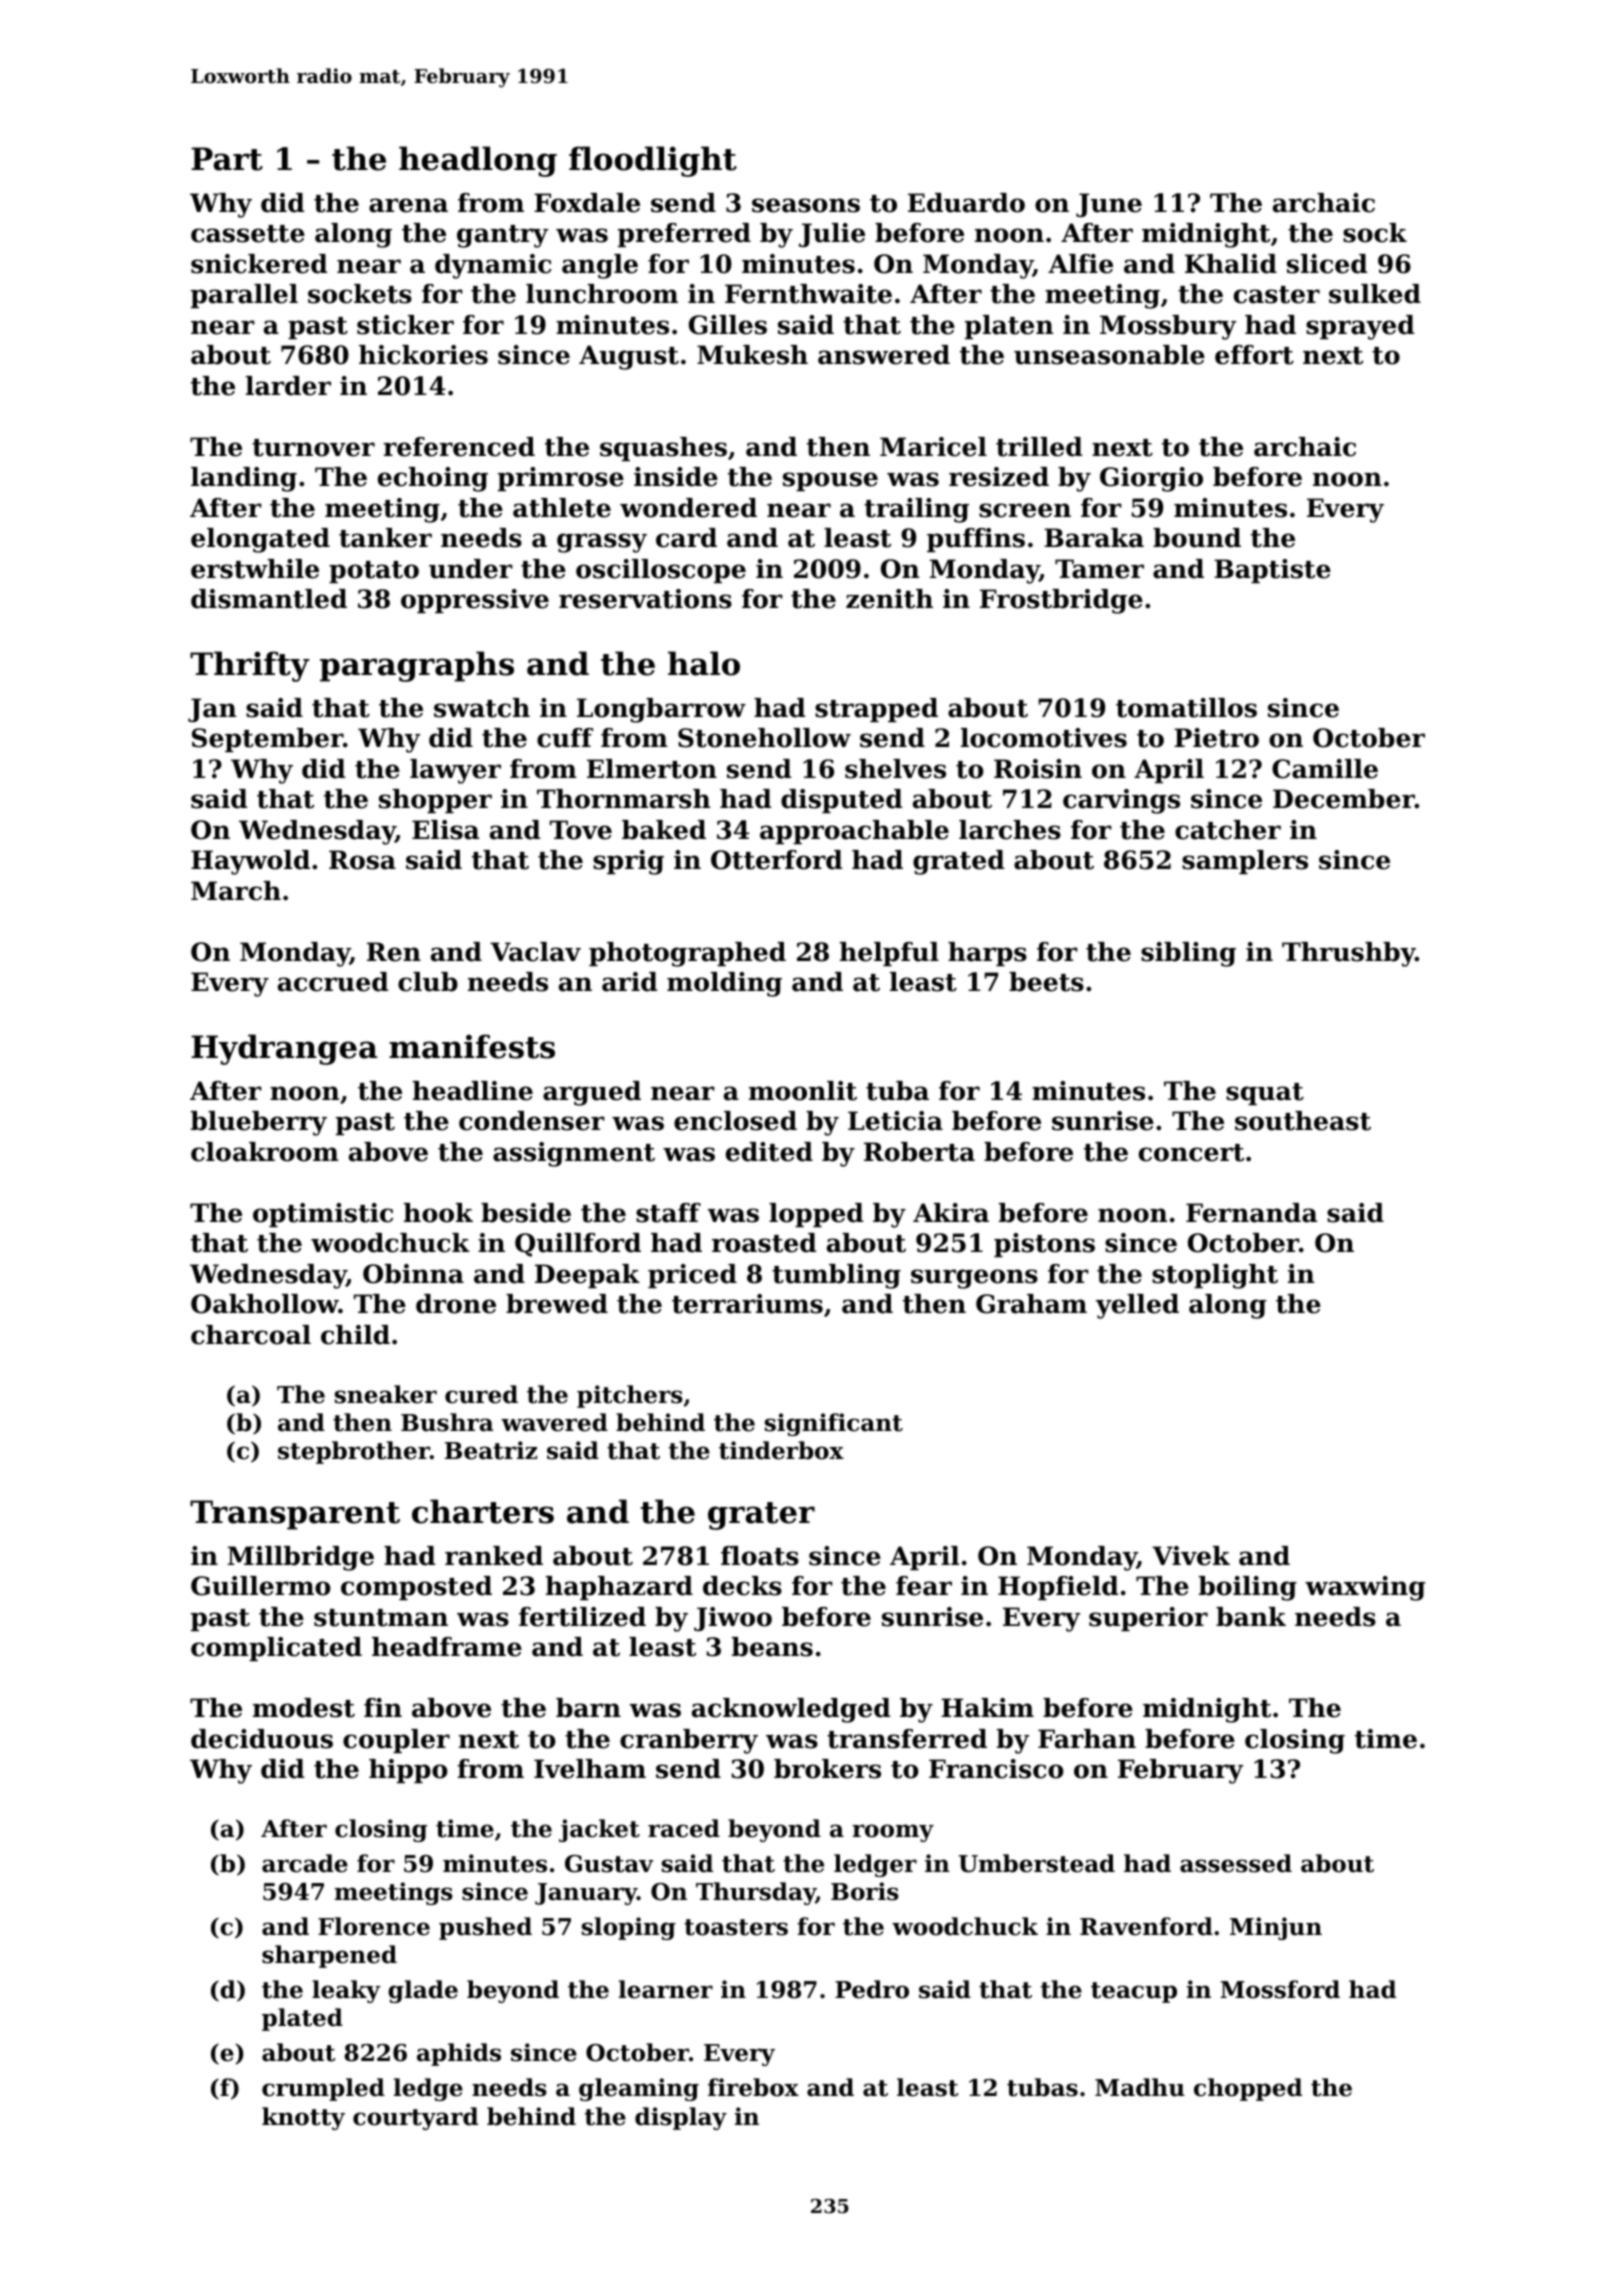 The height and width of the page is (2292, 1620). What do you see at coordinates (1251, 1617) in the page?
I see `bank` at bounding box center [1251, 1617].
